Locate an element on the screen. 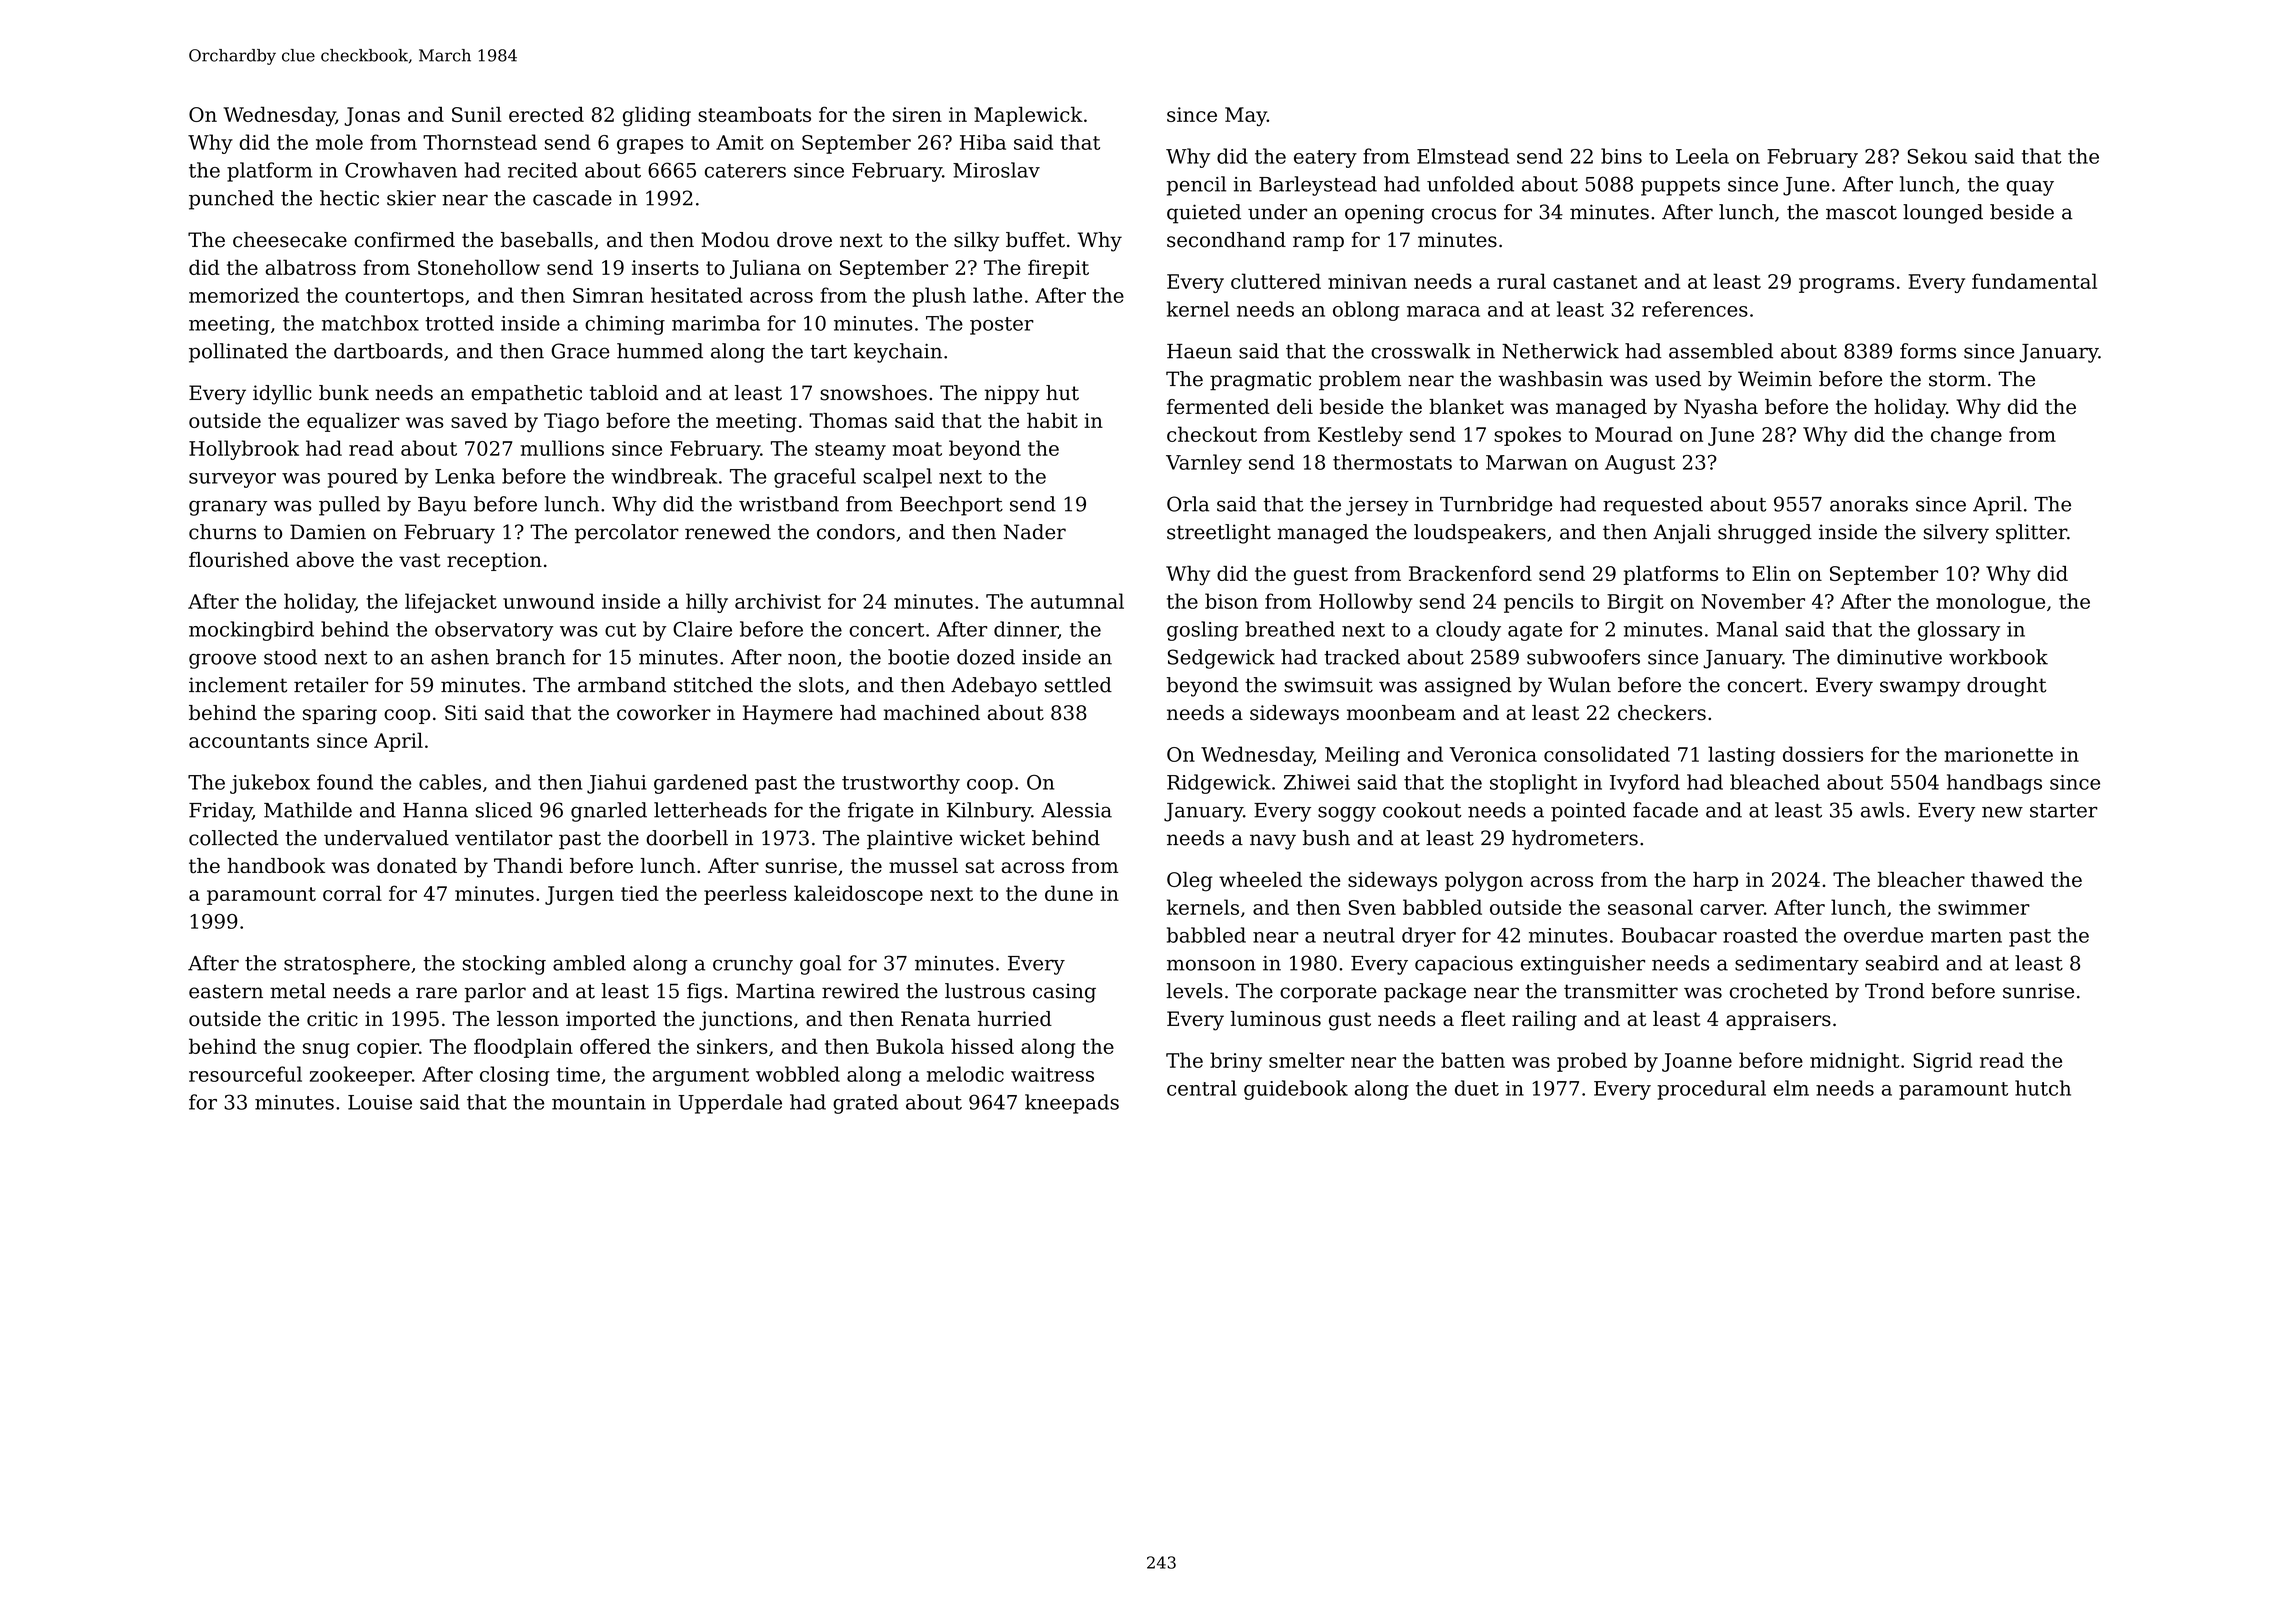 This screenshot has height=1620, width=2292. Maplewick is located at coordinates (1028, 116).
